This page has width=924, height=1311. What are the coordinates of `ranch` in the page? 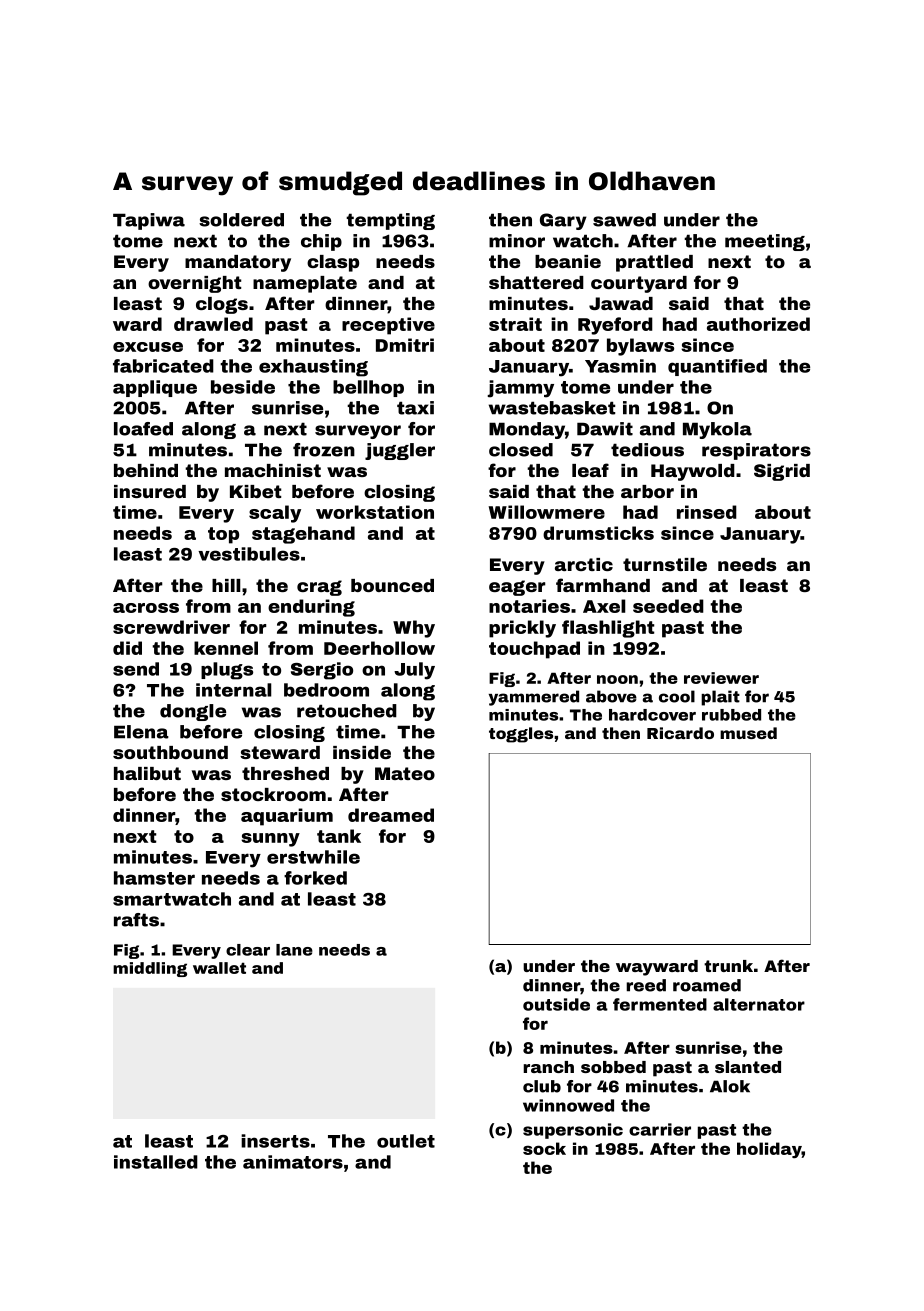 It's located at (548, 1067).
